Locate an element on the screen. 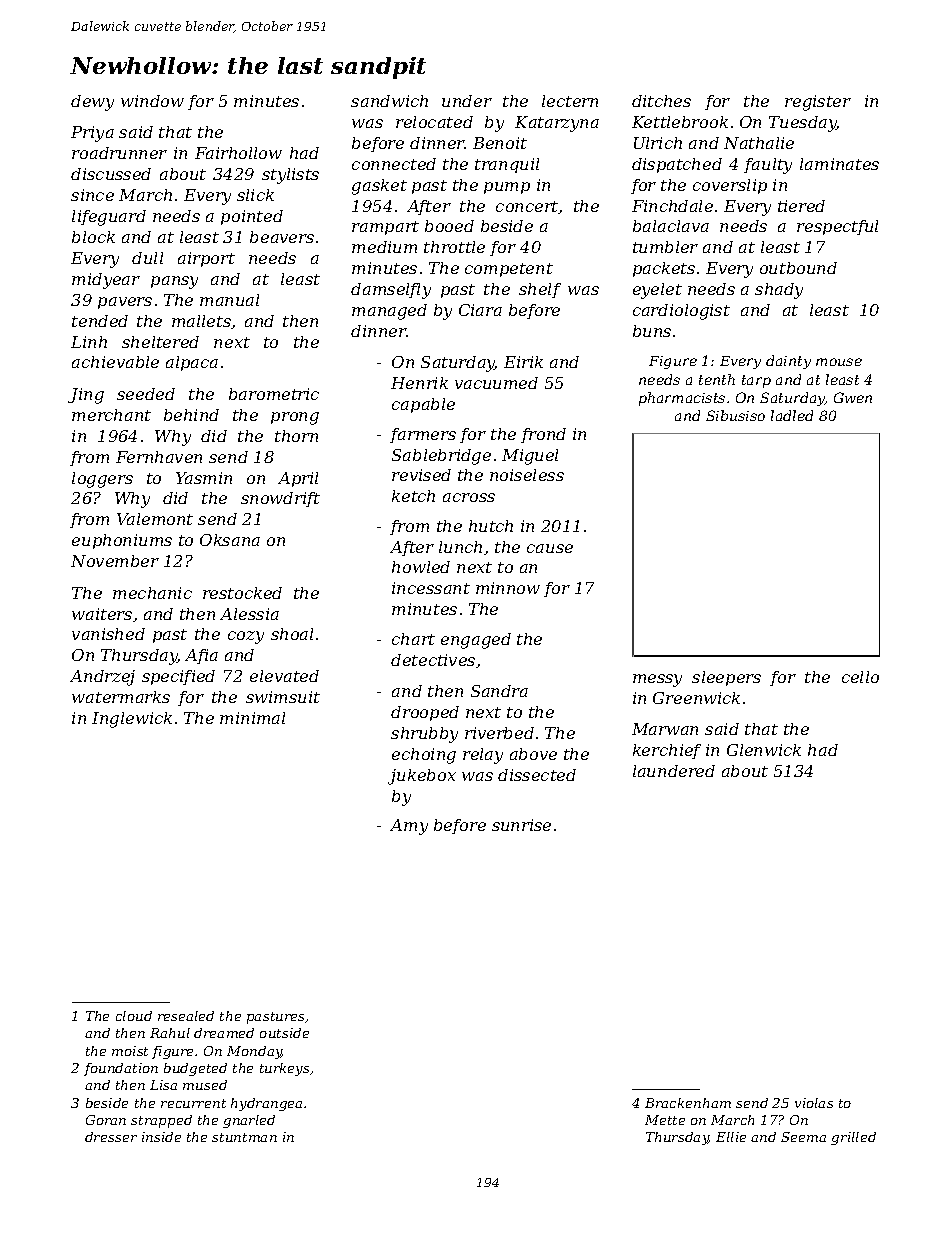 This screenshot has height=1233, width=952. Mette is located at coordinates (665, 1120).
